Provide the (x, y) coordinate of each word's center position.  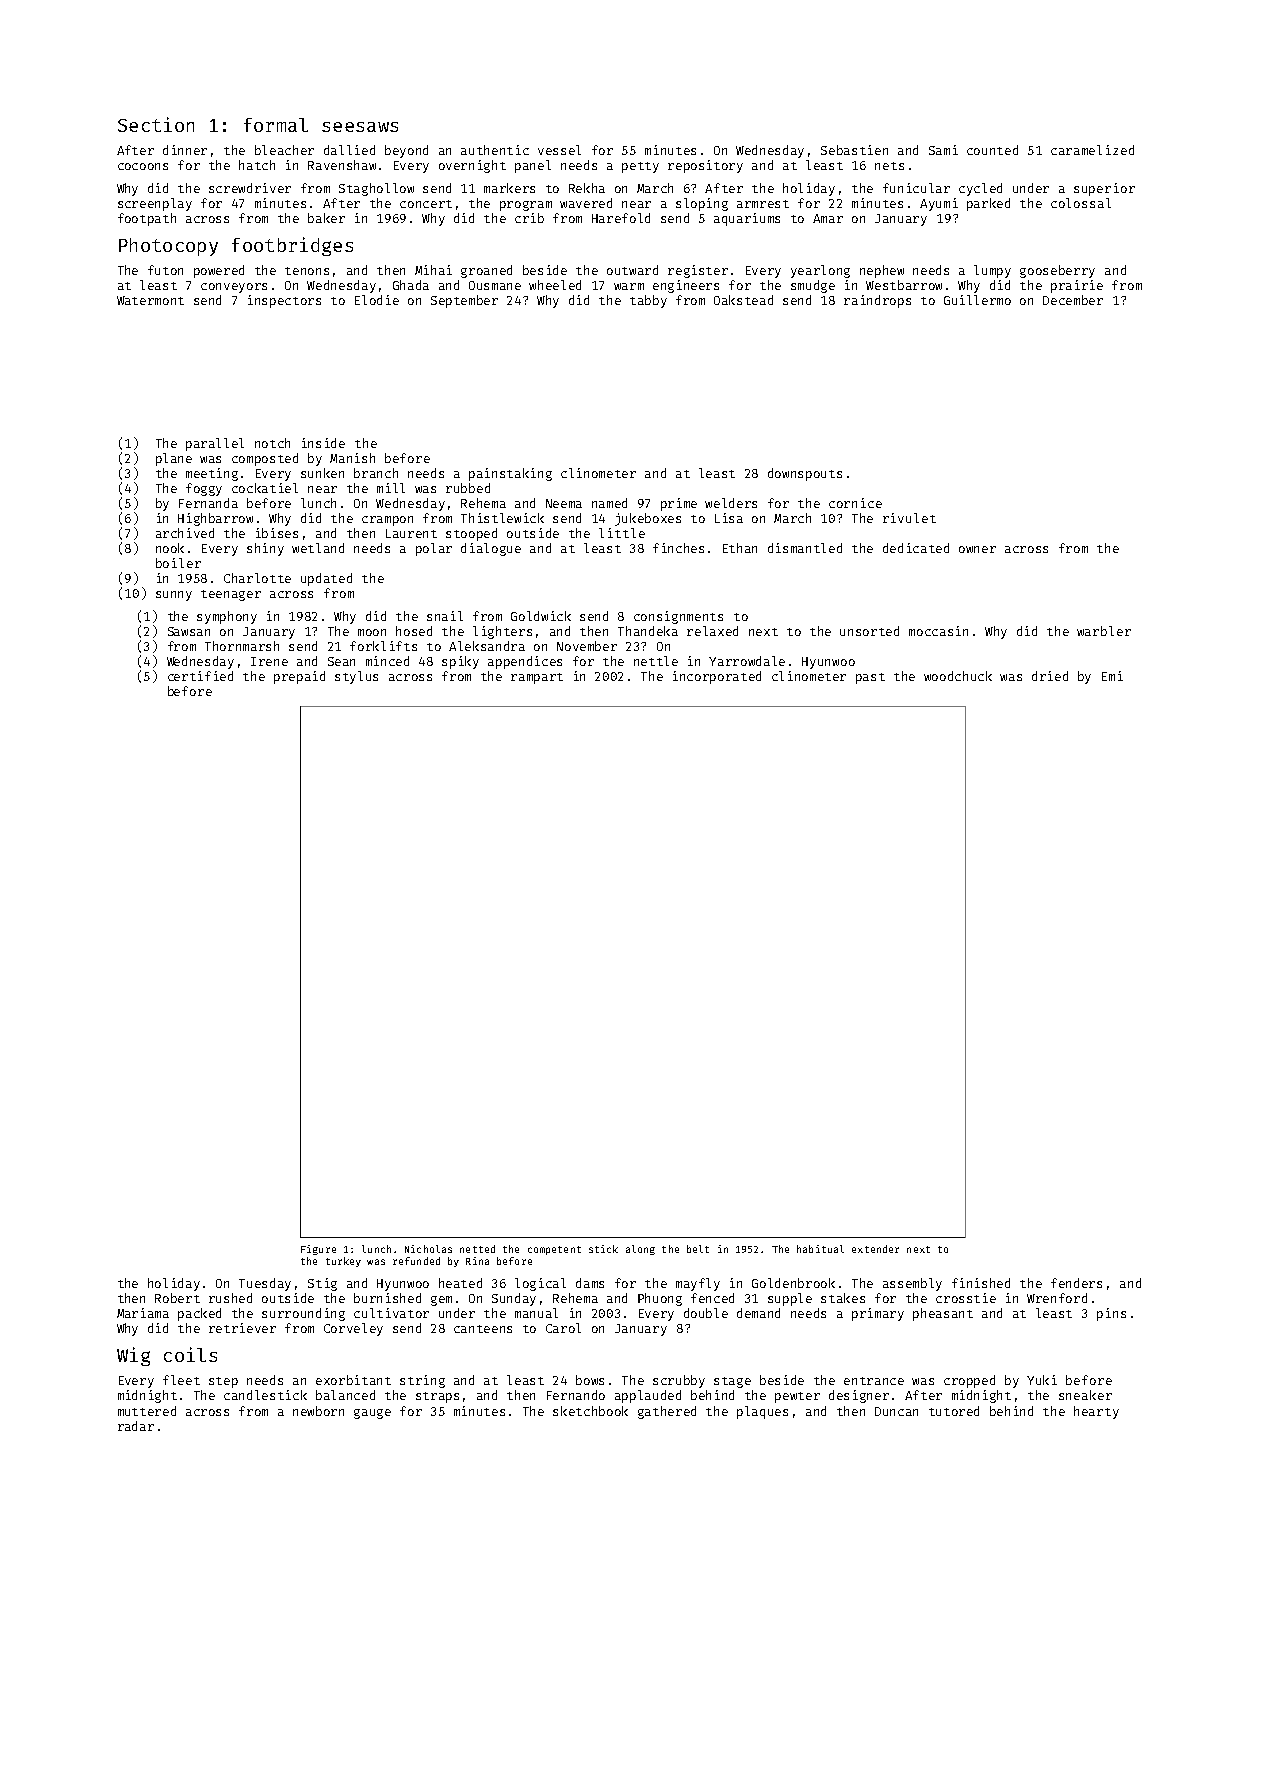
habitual (820, 1249)
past (870, 678)
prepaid (299, 677)
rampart (537, 678)
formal (276, 125)
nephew (882, 271)
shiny (265, 549)
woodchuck (958, 676)
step (223, 1382)
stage (732, 1382)
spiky (460, 662)
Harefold (621, 218)
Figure (318, 1250)
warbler (1104, 631)
